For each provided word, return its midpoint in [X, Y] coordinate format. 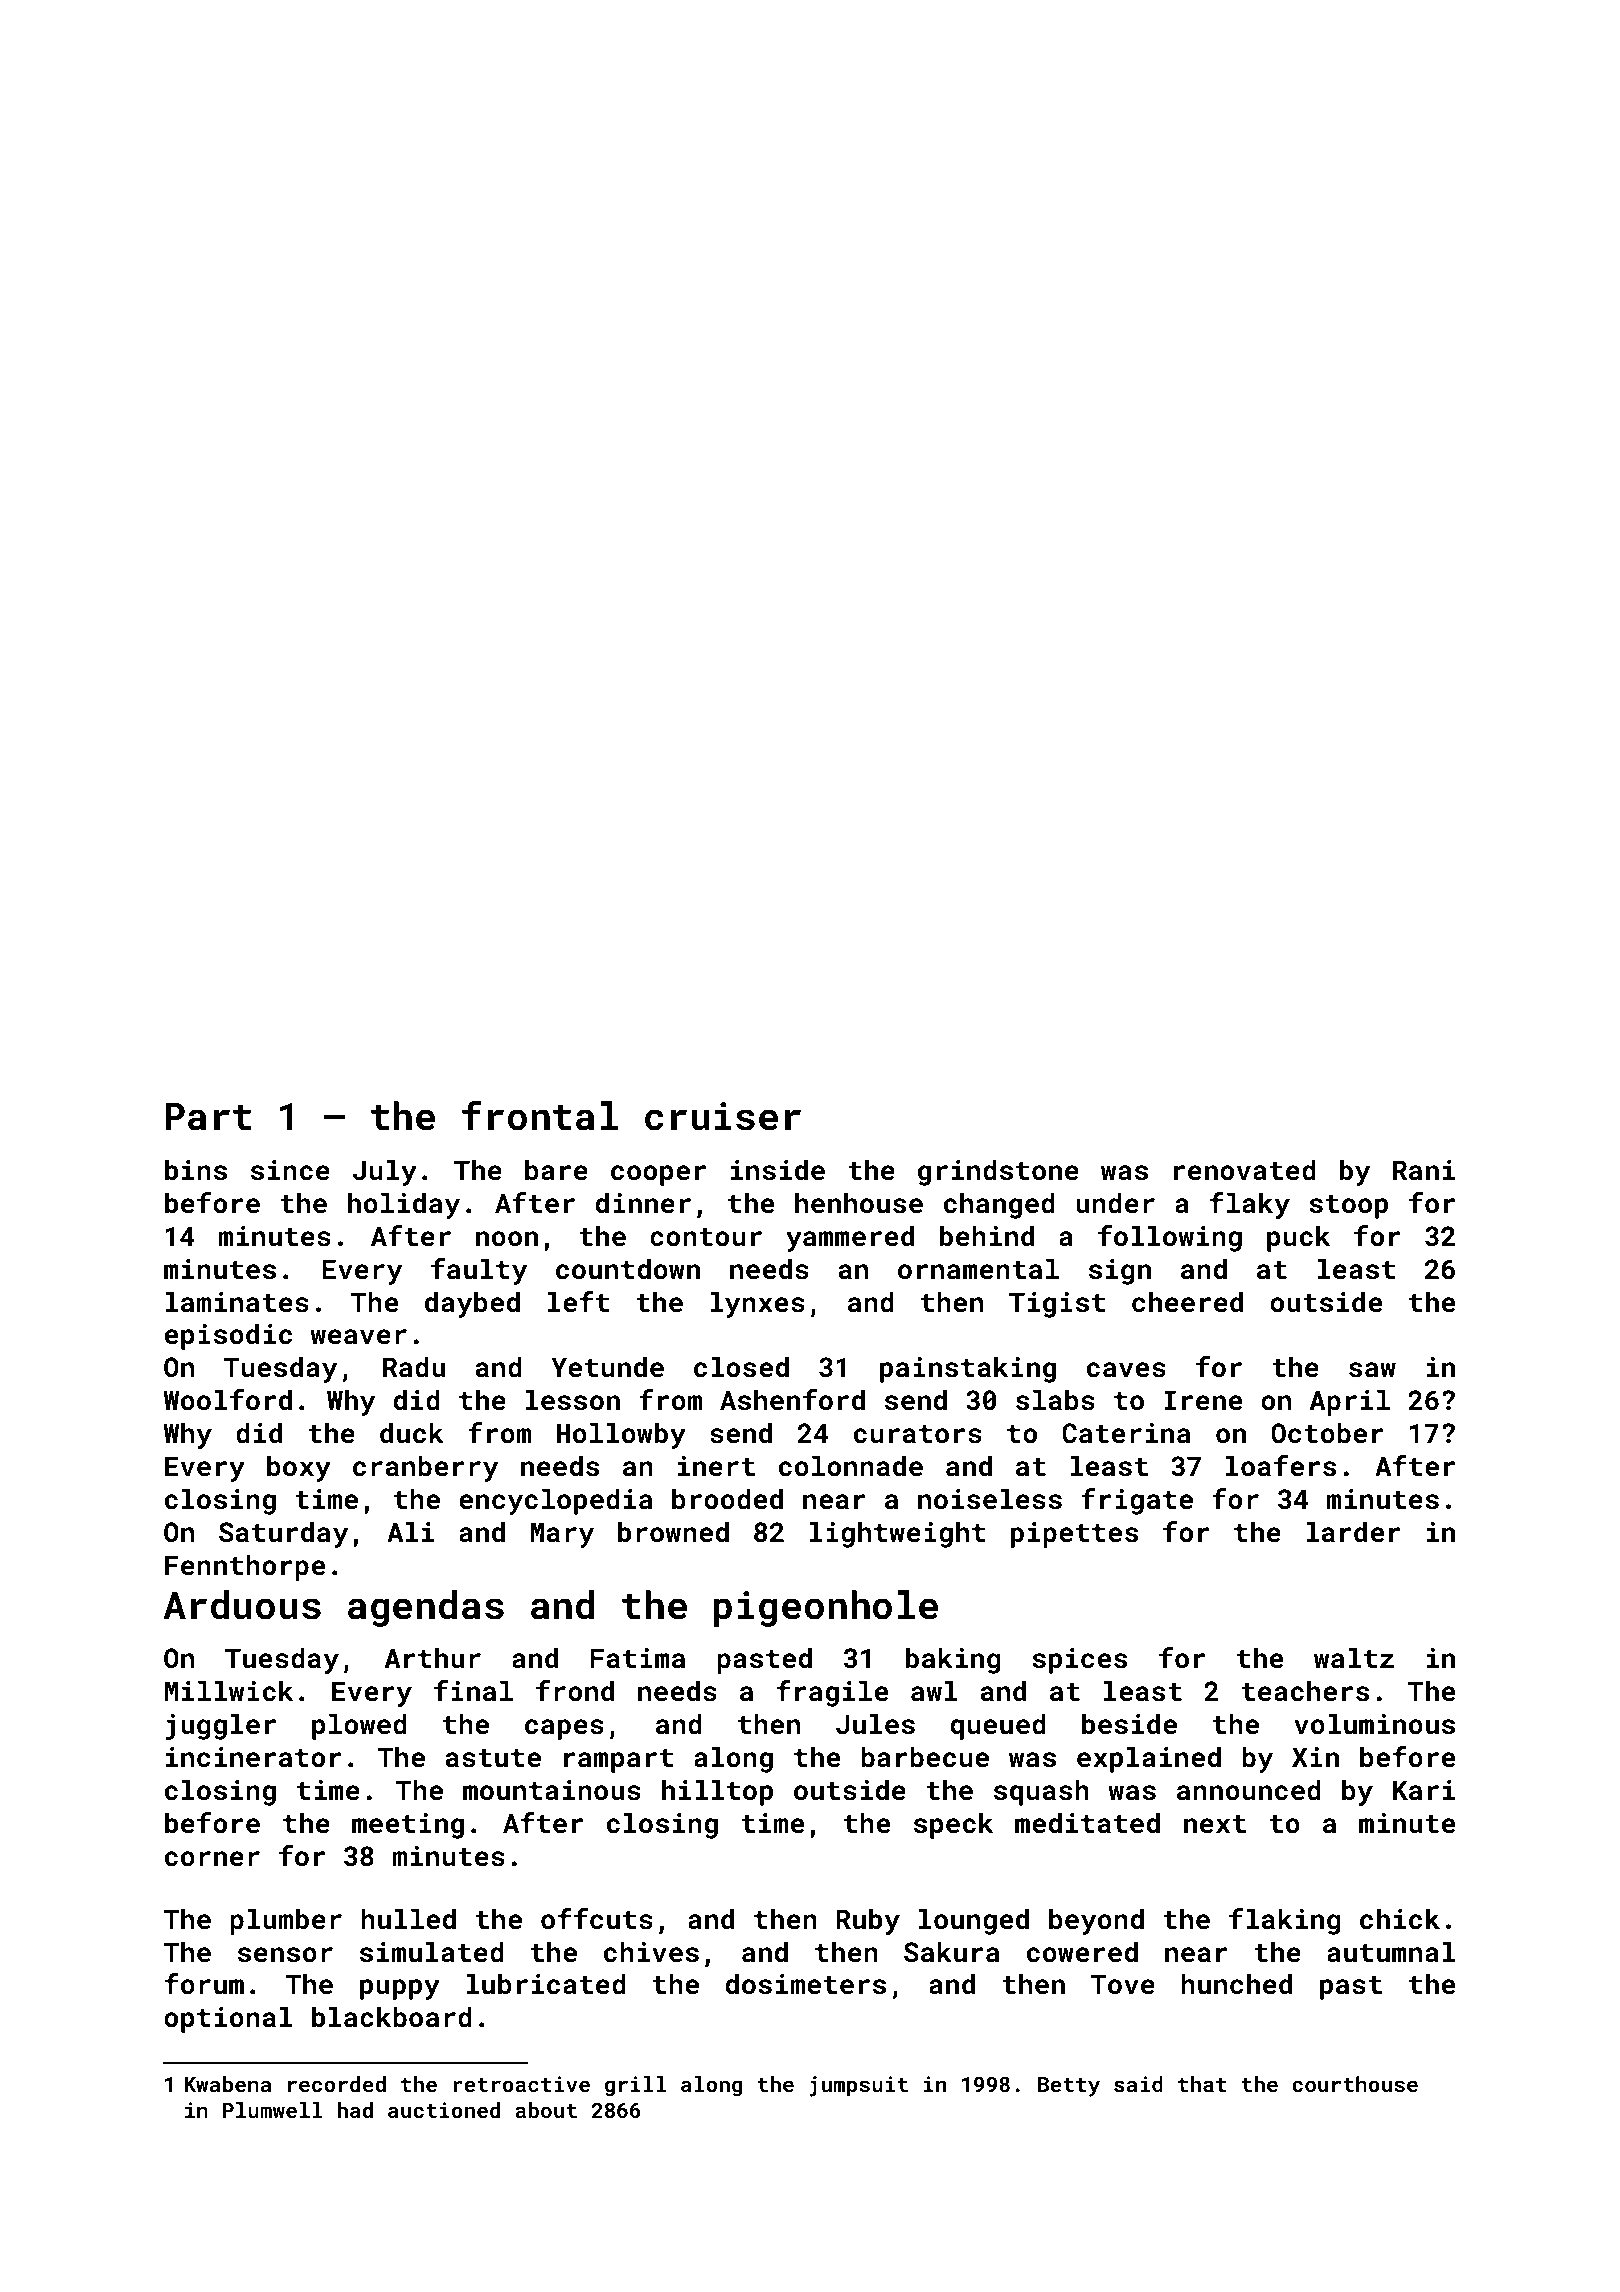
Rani [1424, 1170]
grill [635, 2086]
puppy [400, 1989]
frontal [540, 1115]
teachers [1305, 1691]
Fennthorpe [245, 1567]
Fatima [637, 1658]
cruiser [723, 1116]
